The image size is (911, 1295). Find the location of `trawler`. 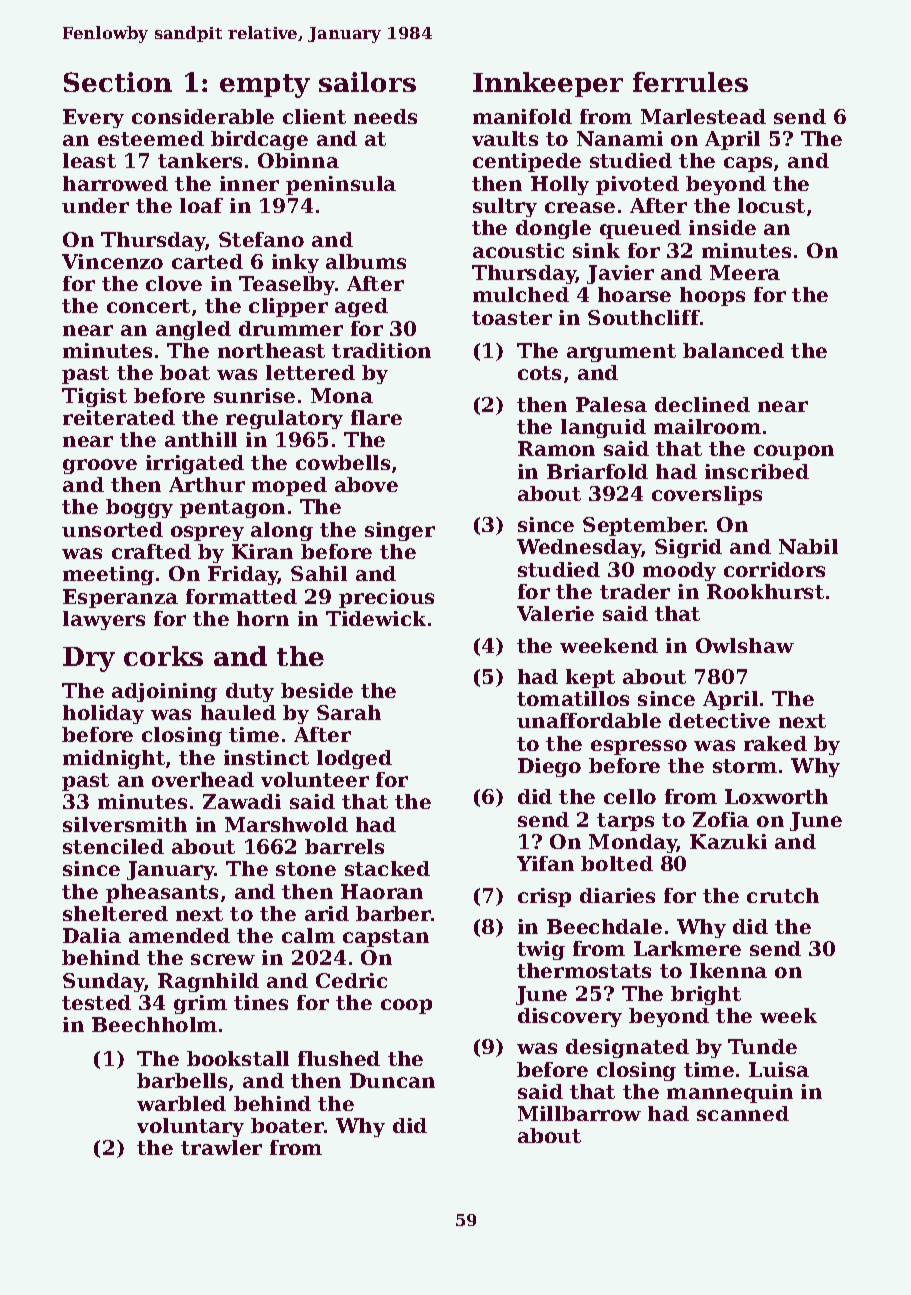

trawler is located at coordinates (221, 1147).
